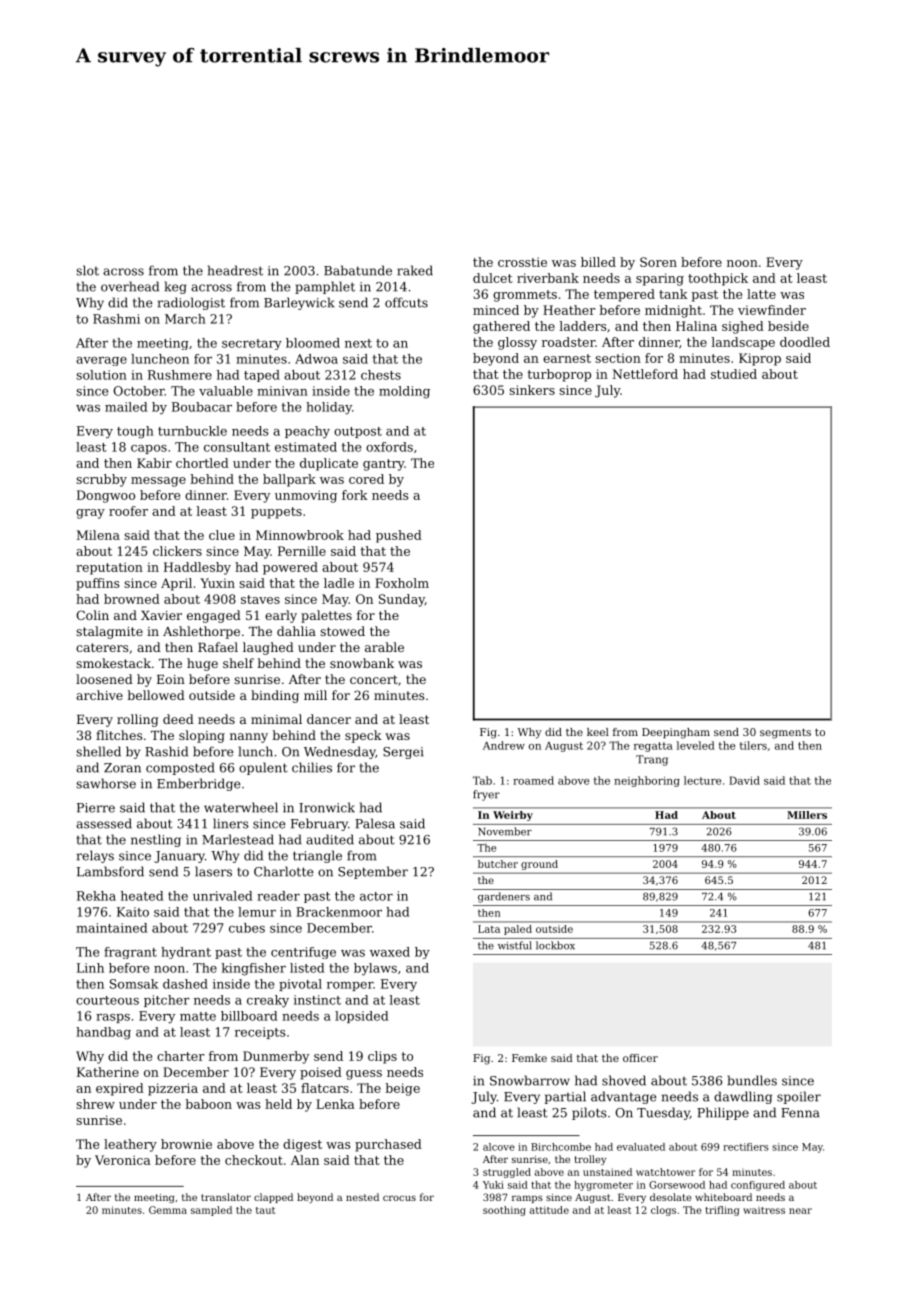 The image size is (908, 1316). What do you see at coordinates (111, 928) in the document?
I see `maintained` at bounding box center [111, 928].
